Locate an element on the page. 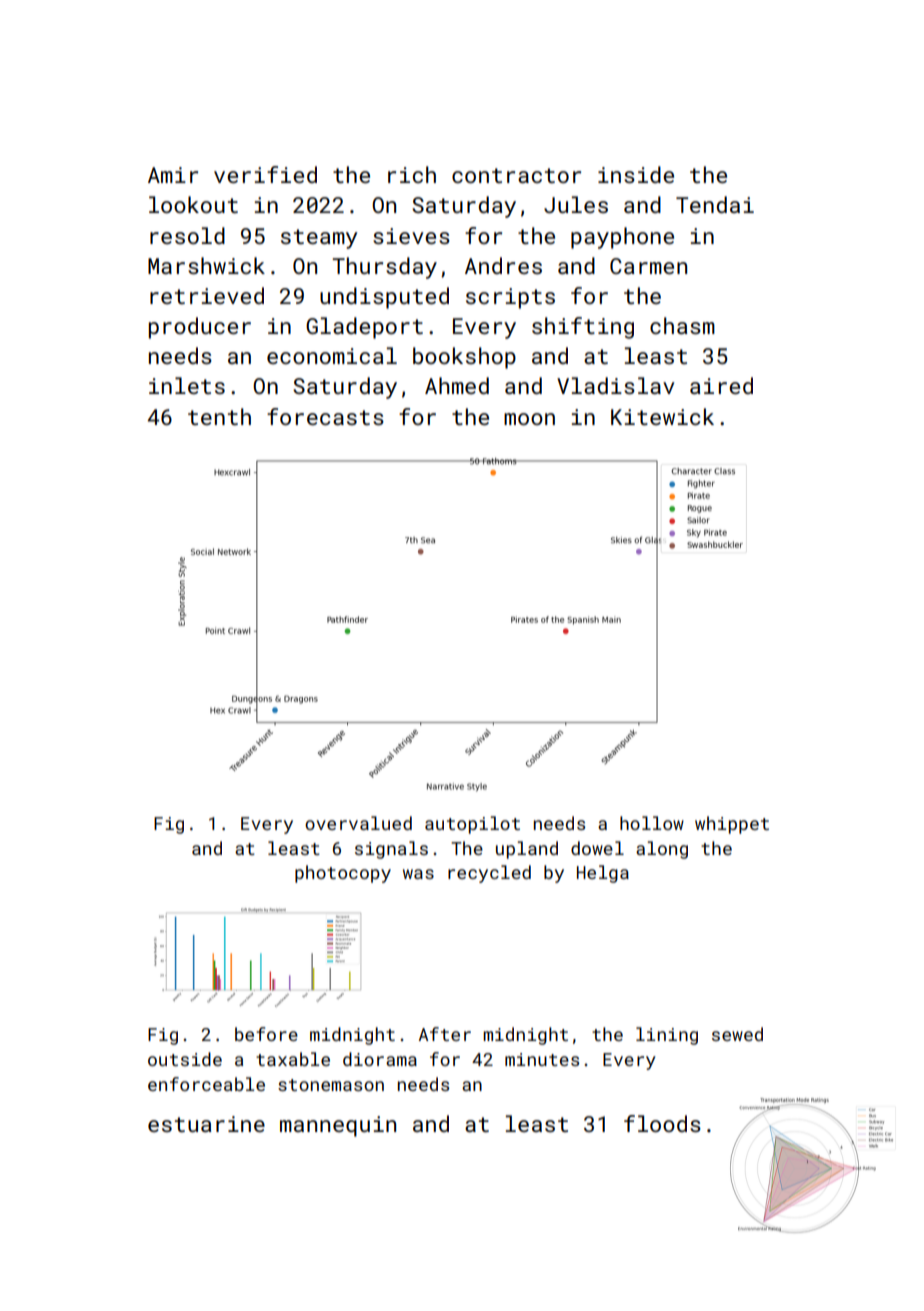  recycled is located at coordinates (489, 874).
